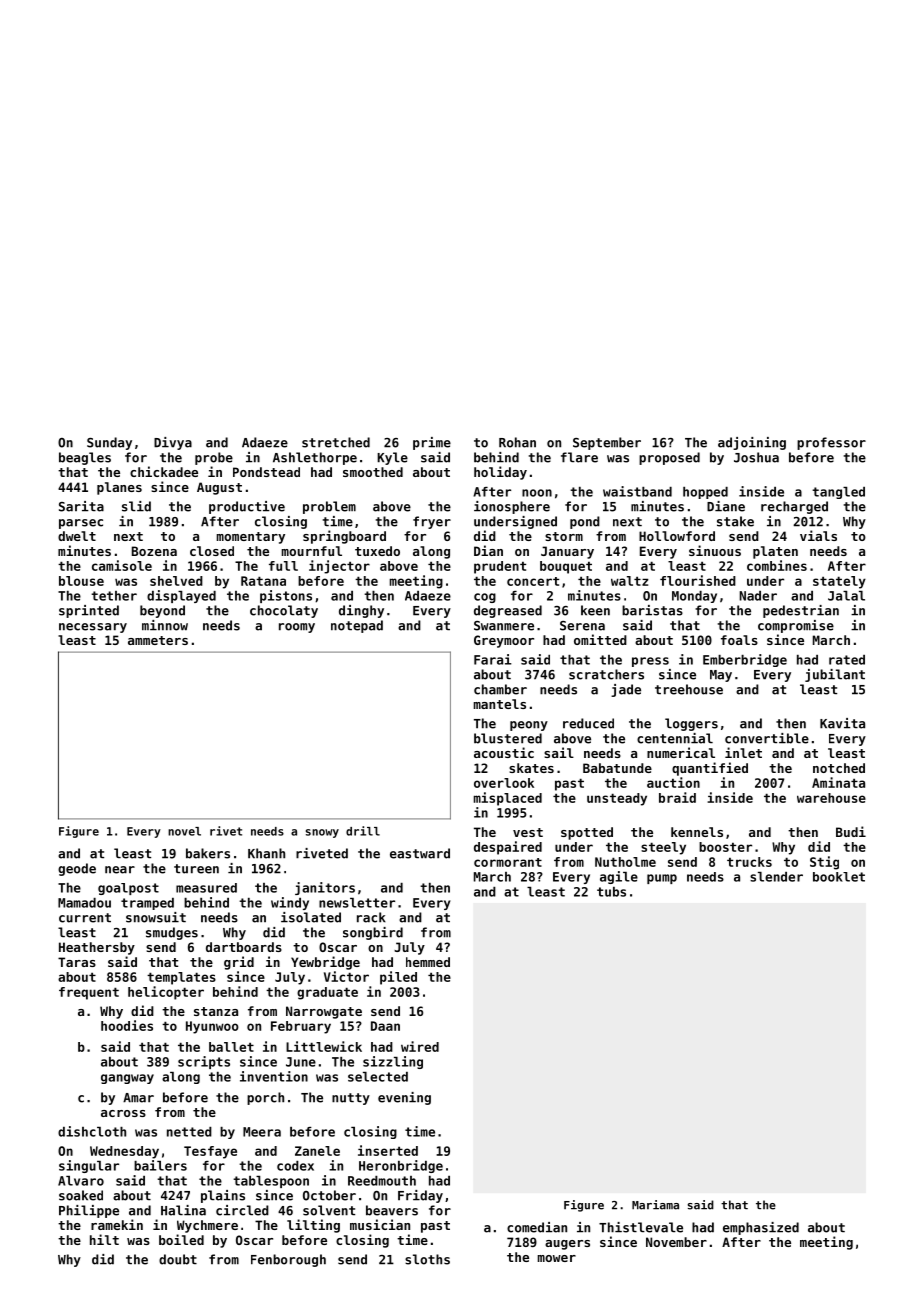  What do you see at coordinates (398, 978) in the screenshot?
I see `piled` at bounding box center [398, 978].
